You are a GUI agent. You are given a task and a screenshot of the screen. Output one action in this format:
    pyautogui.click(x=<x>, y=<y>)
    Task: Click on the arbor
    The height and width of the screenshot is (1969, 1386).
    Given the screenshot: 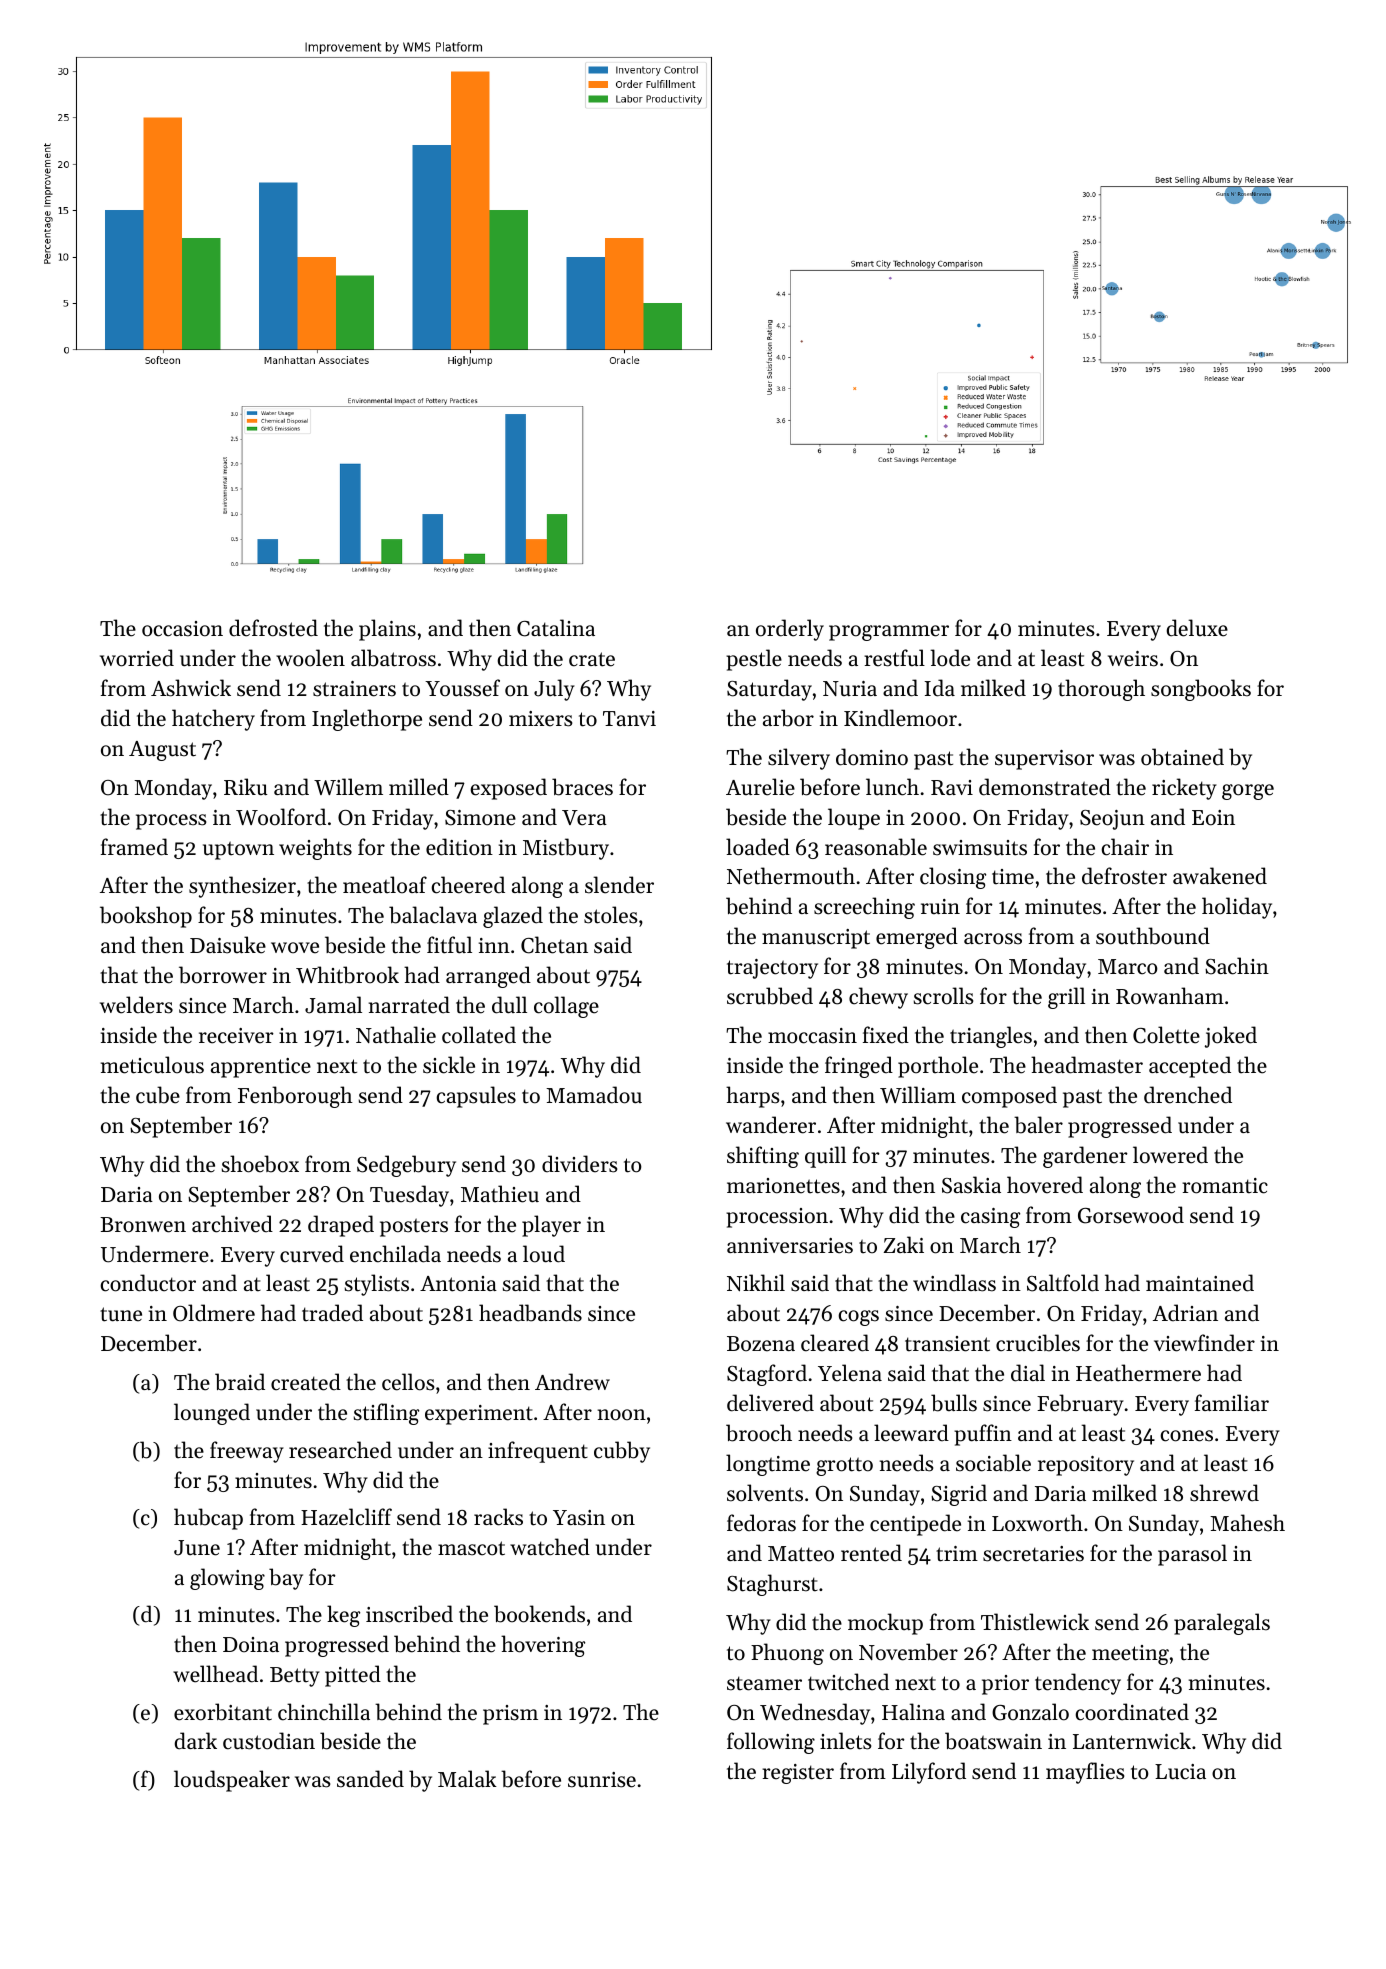 What is the action you would take?
    pyautogui.click(x=788, y=718)
